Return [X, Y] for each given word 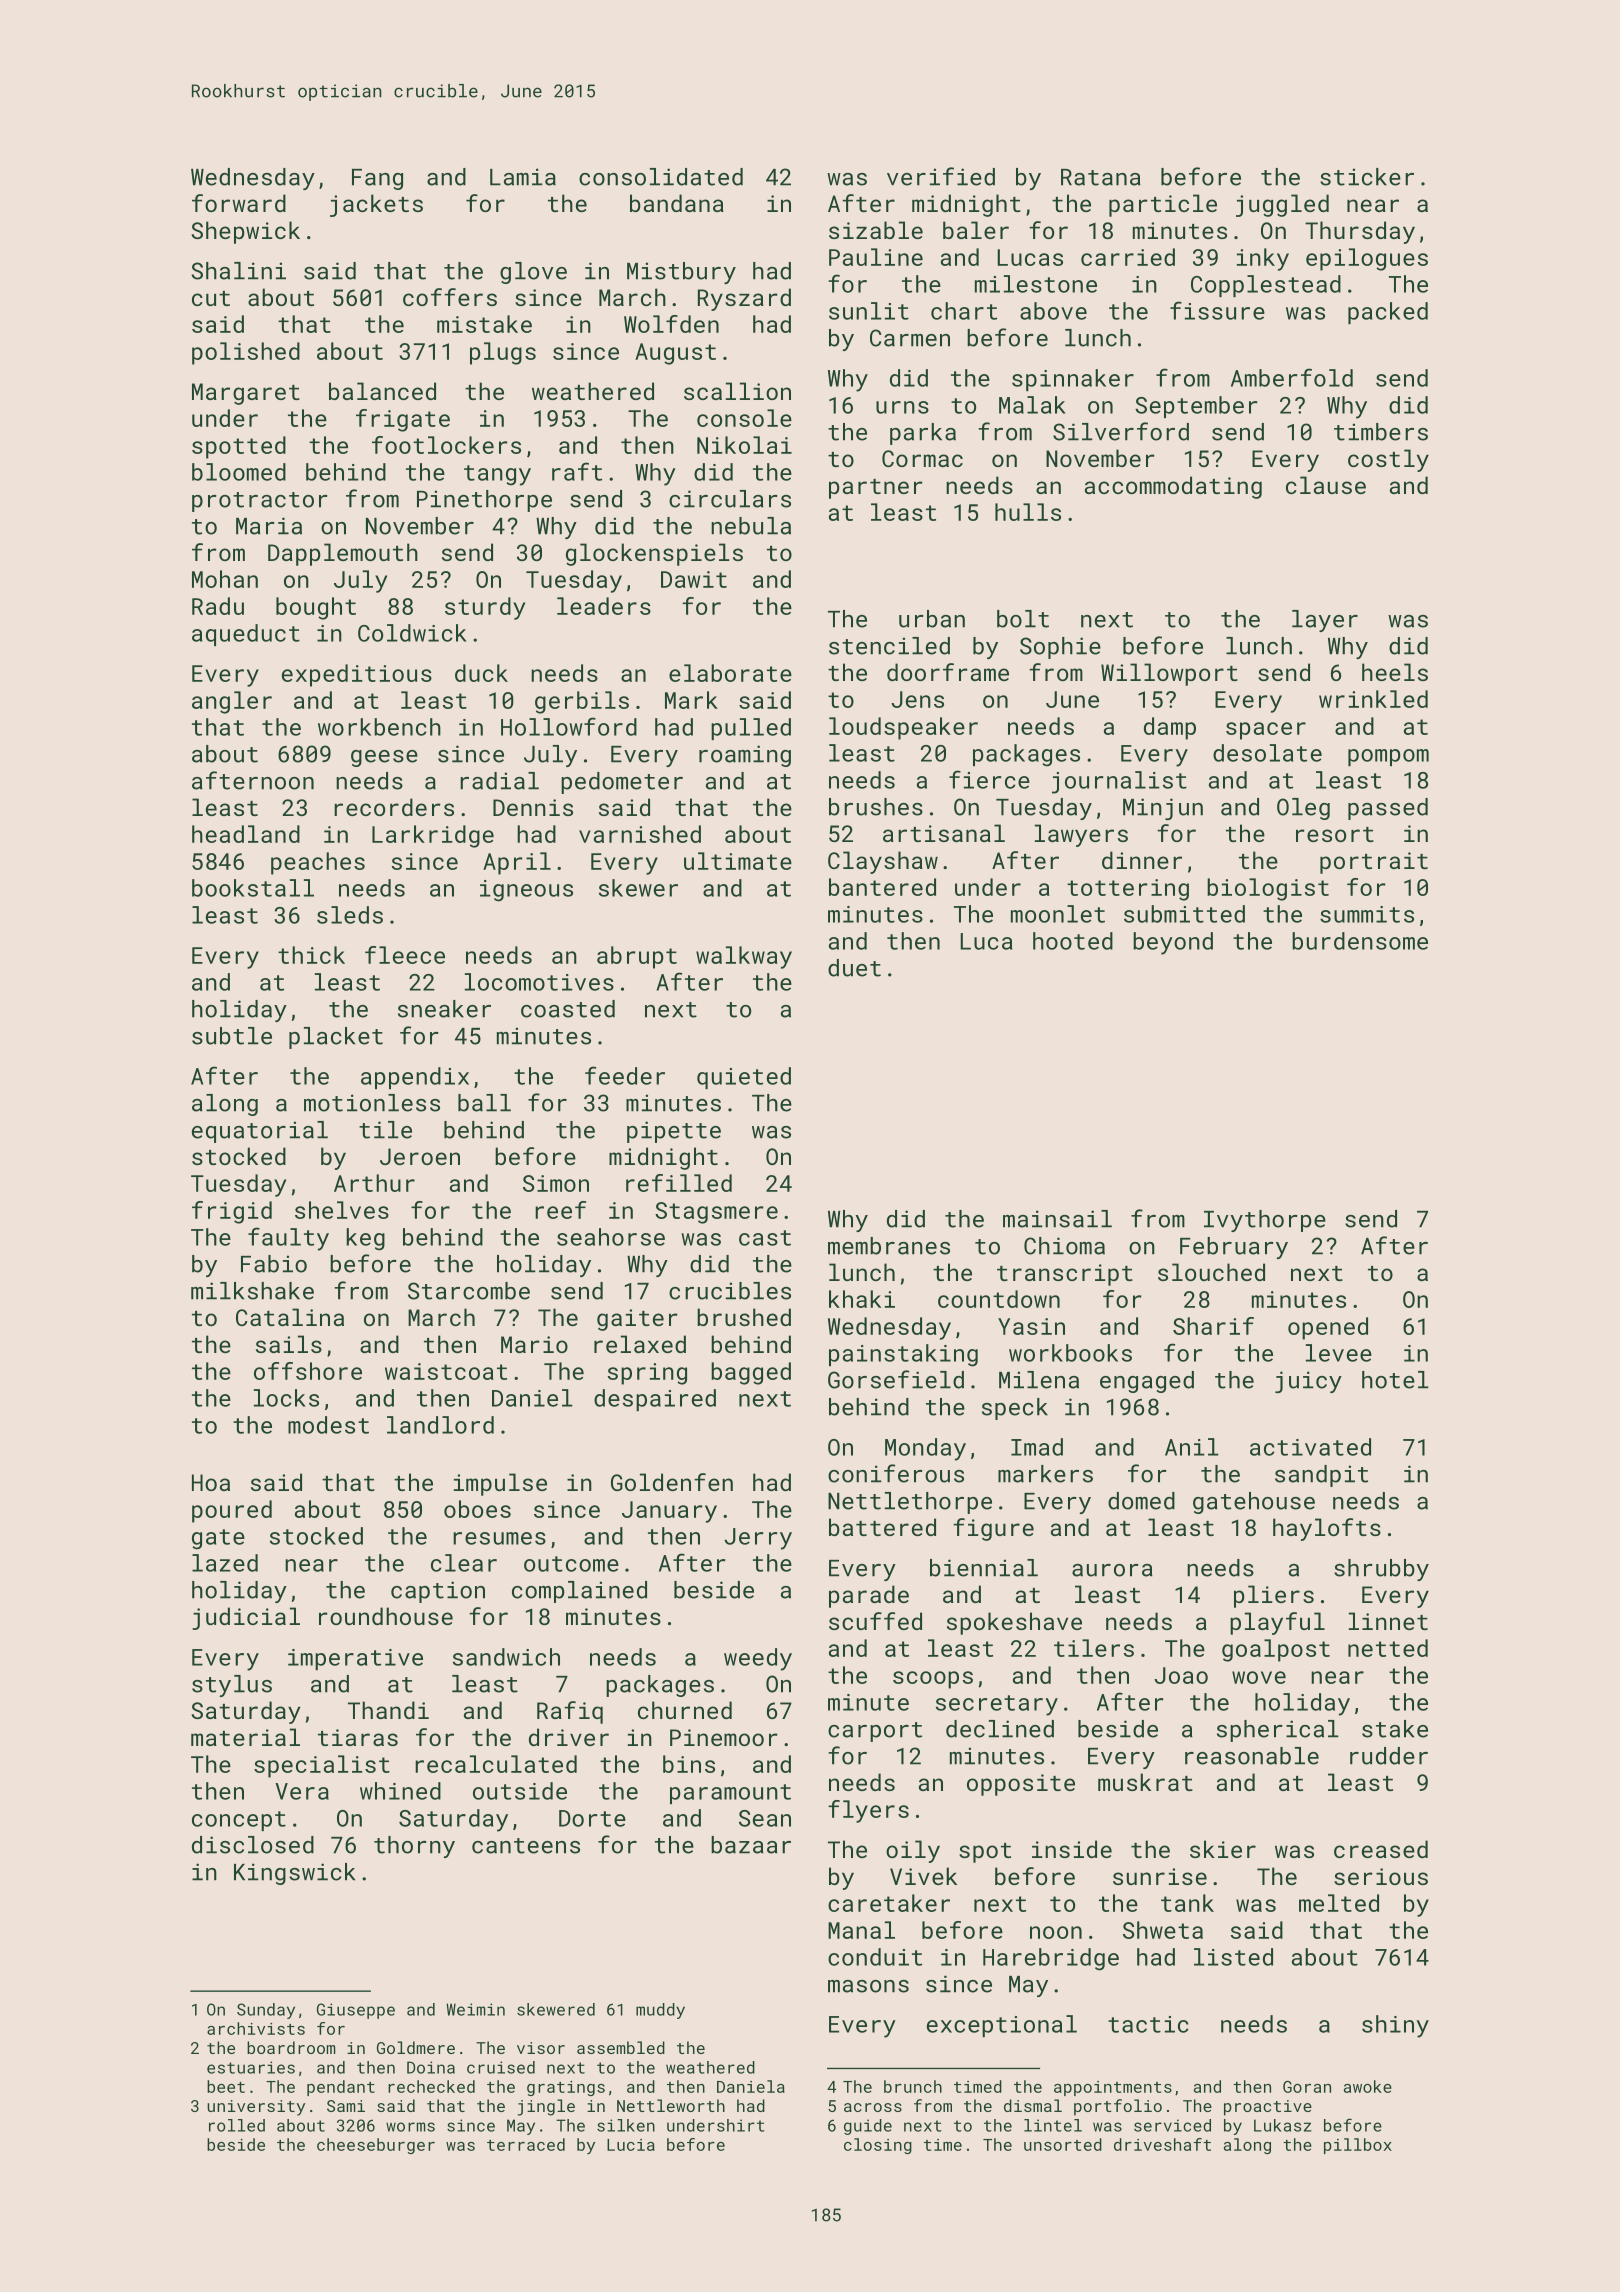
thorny [414, 1847]
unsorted [1063, 2144]
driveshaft [1162, 2144]
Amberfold [1292, 377]
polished [246, 353]
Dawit [694, 579]
